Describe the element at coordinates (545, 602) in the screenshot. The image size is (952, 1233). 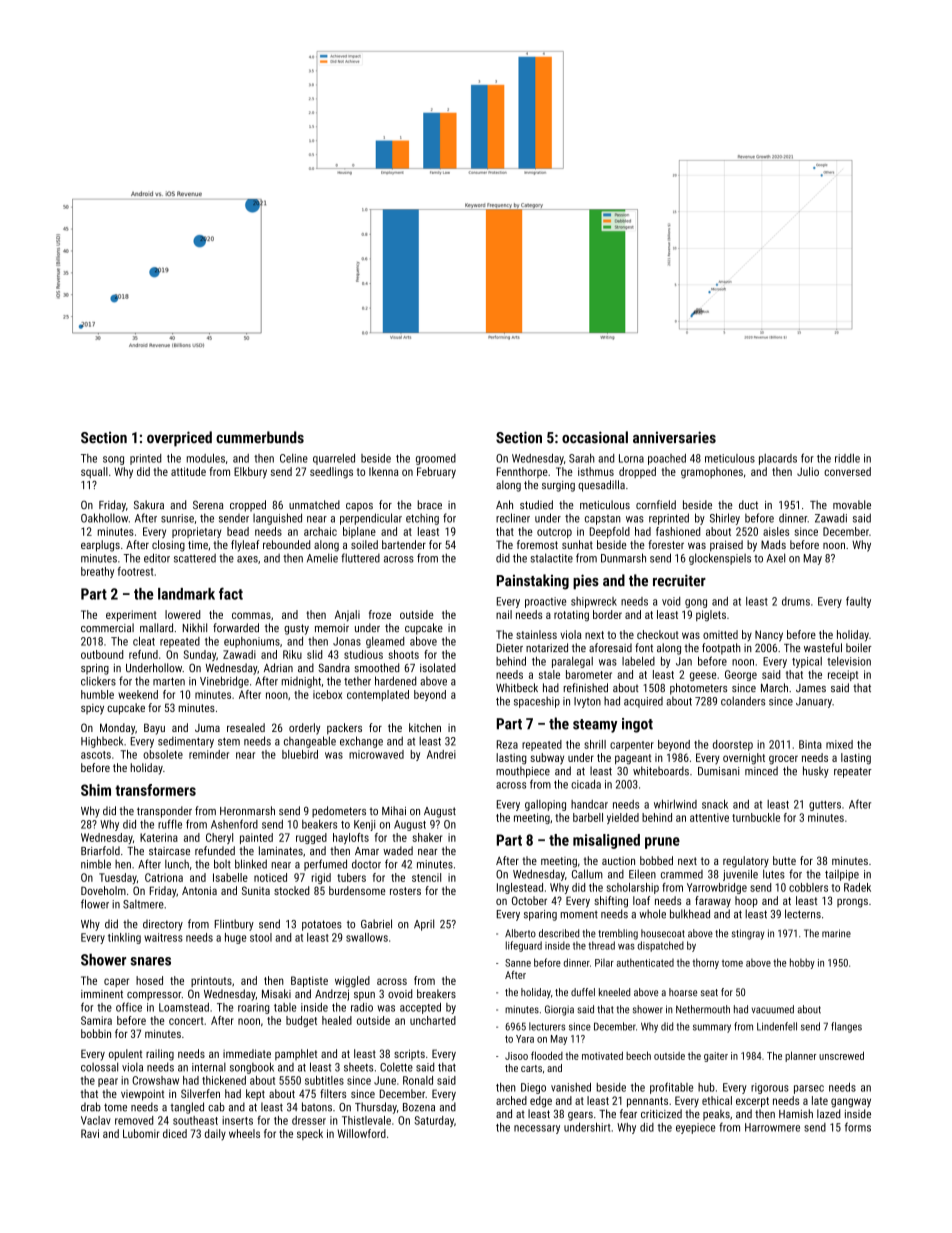
I see `proactive` at that location.
